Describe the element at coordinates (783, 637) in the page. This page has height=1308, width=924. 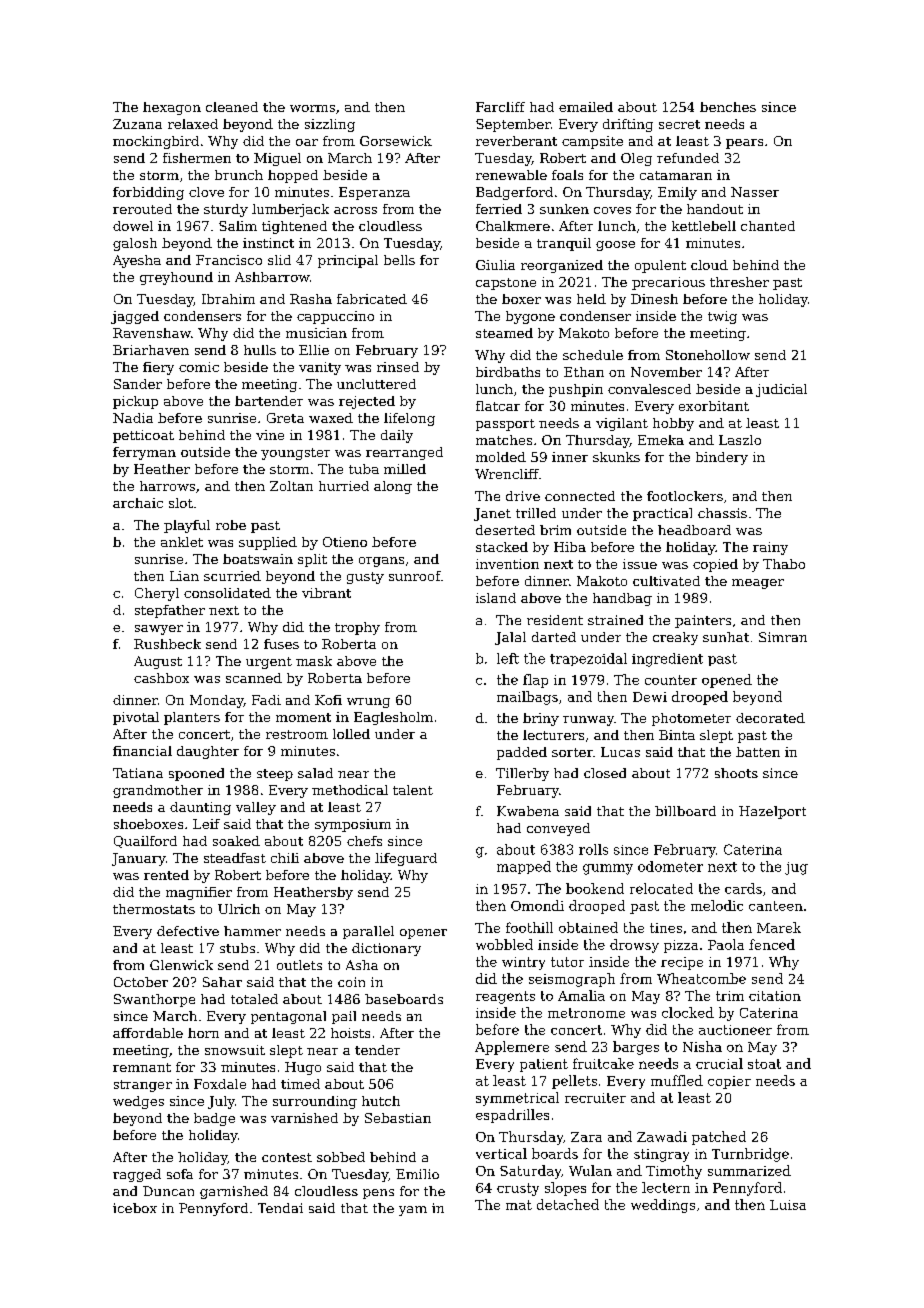
I see `Simran` at that location.
